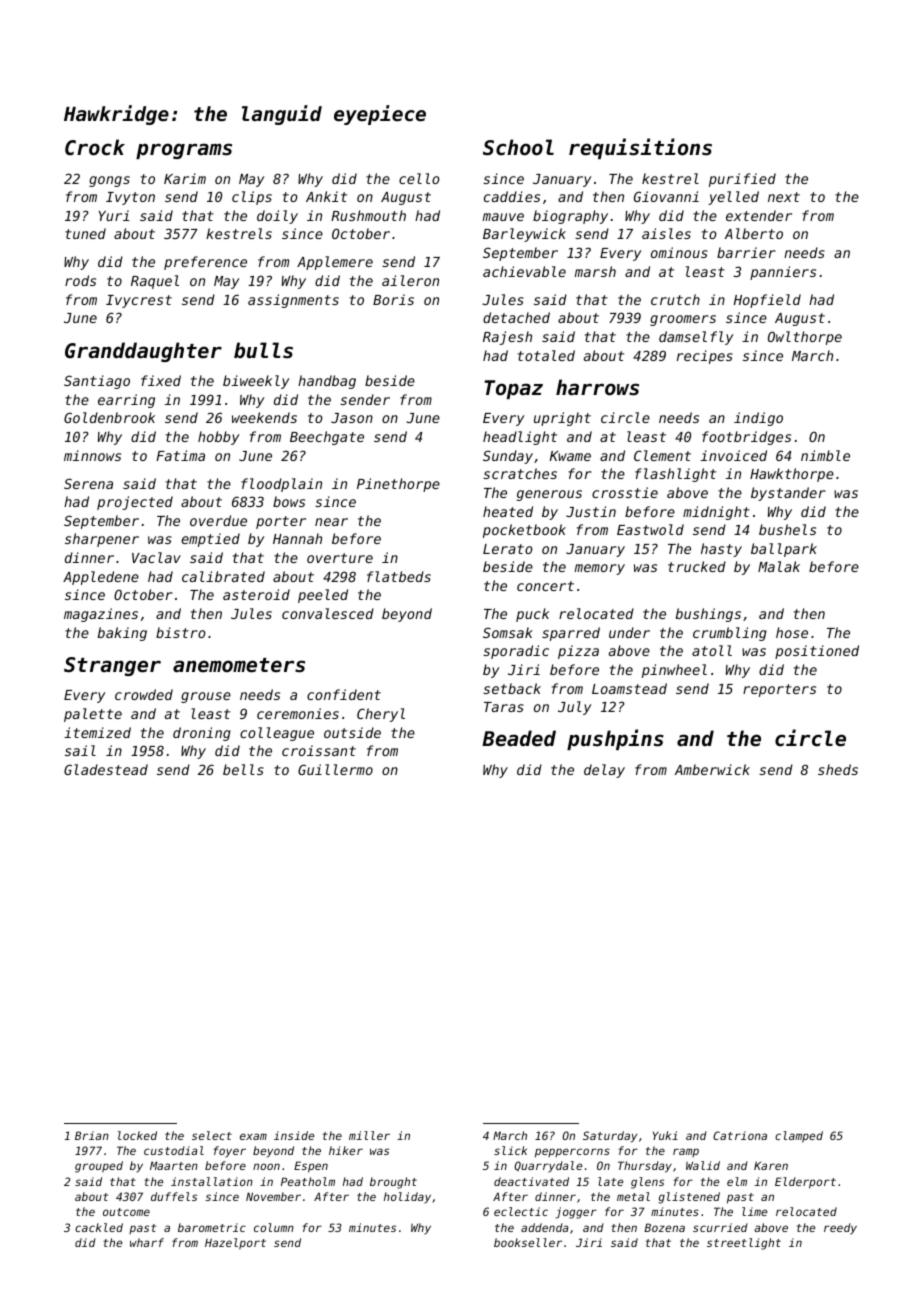  What do you see at coordinates (518, 147) in the screenshot?
I see `School` at bounding box center [518, 147].
